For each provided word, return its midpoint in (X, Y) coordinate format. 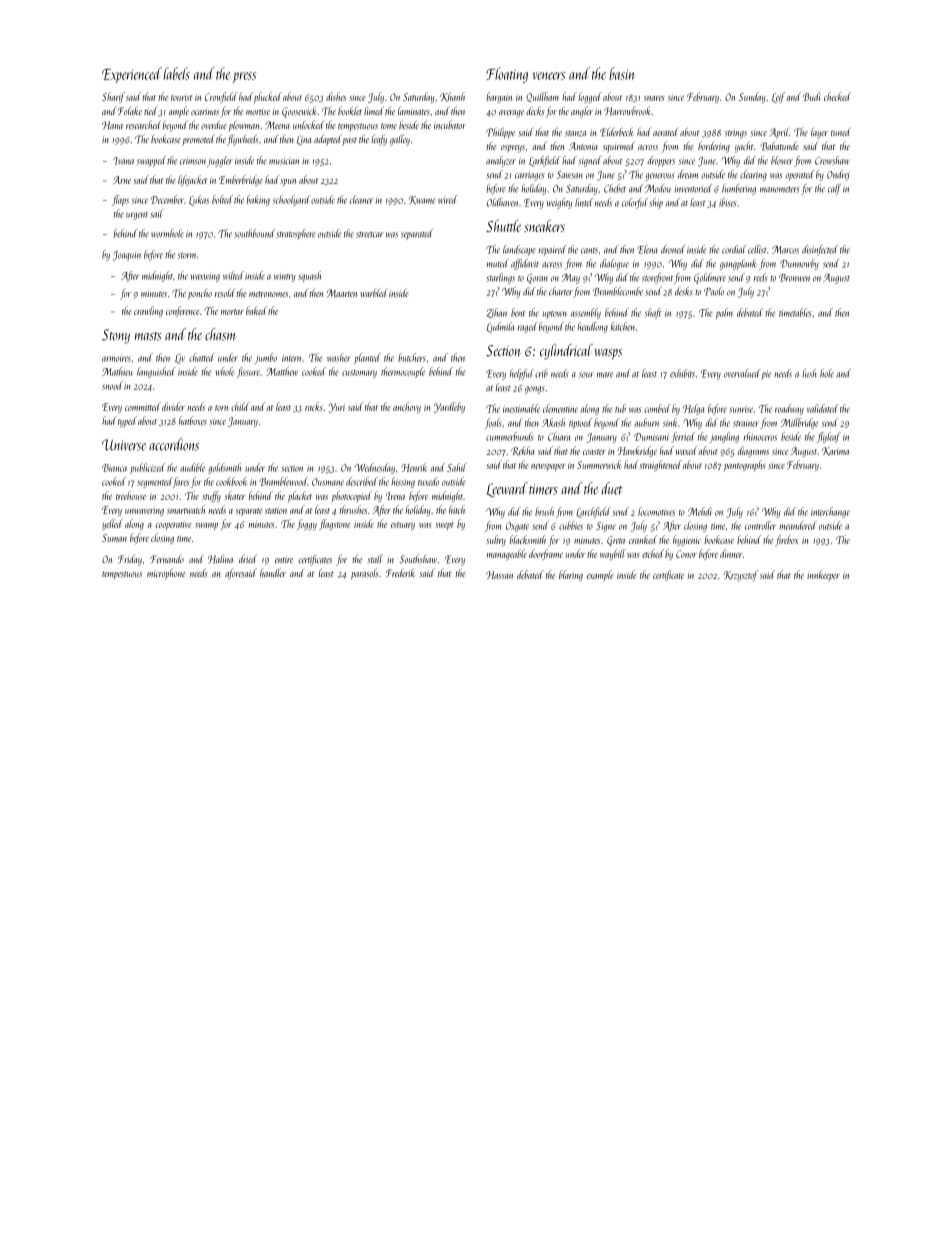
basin (622, 73)
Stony (116, 336)
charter (561, 291)
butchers (412, 357)
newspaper (548, 467)
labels (176, 73)
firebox (786, 540)
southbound (254, 233)
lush (809, 373)
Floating (507, 75)
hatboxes (193, 420)
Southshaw (418, 559)
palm (724, 313)
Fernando (167, 559)
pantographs (745, 465)
